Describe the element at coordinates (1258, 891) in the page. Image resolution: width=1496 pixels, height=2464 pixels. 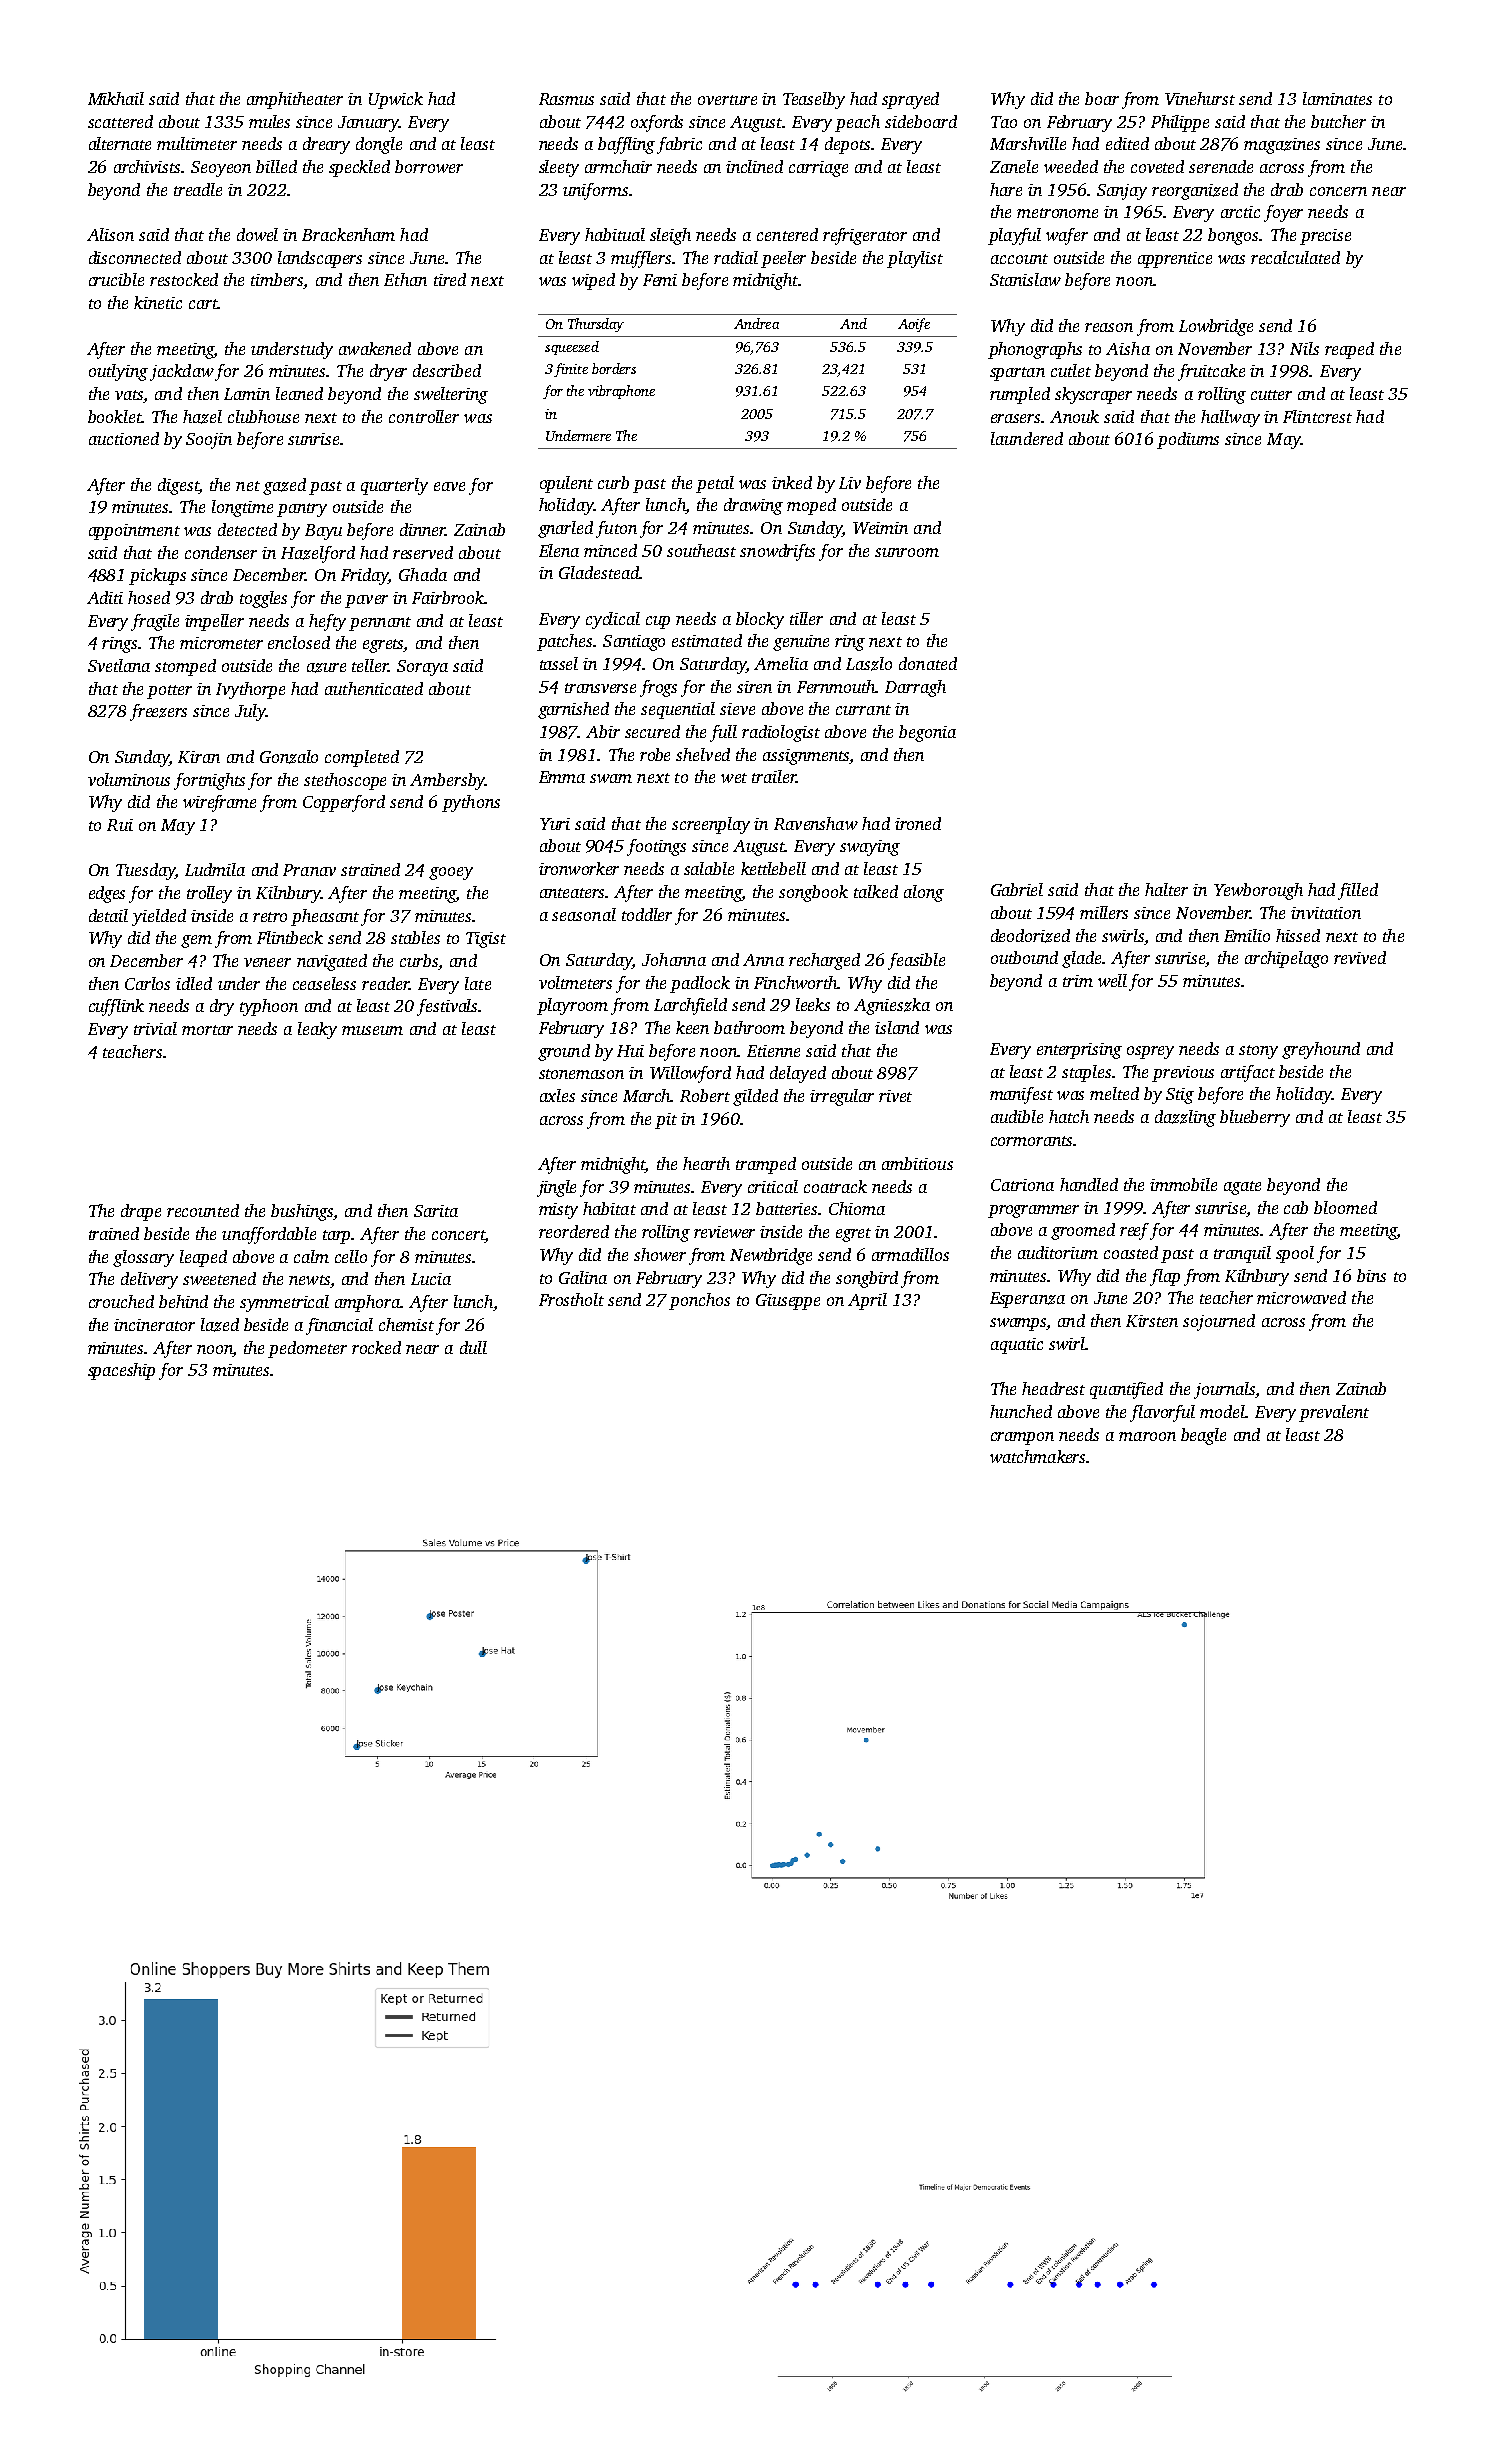
I see `Yewborough` at that location.
